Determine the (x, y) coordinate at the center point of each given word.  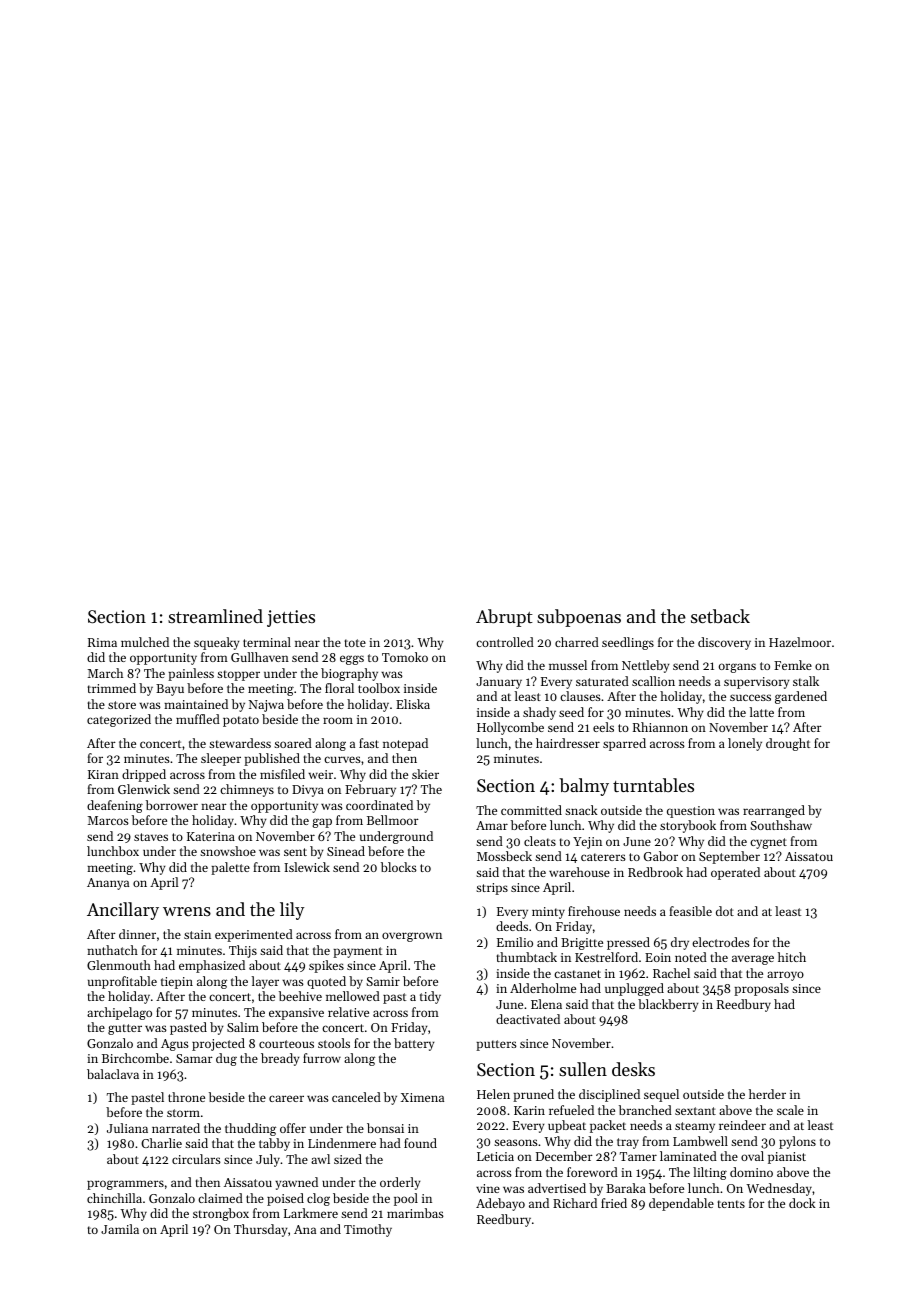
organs (737, 668)
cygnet (768, 843)
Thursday (261, 1230)
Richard (575, 1203)
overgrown (412, 937)
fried (614, 1203)
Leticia (495, 1156)
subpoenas (579, 618)
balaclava (113, 1074)
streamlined (215, 616)
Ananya (108, 884)
